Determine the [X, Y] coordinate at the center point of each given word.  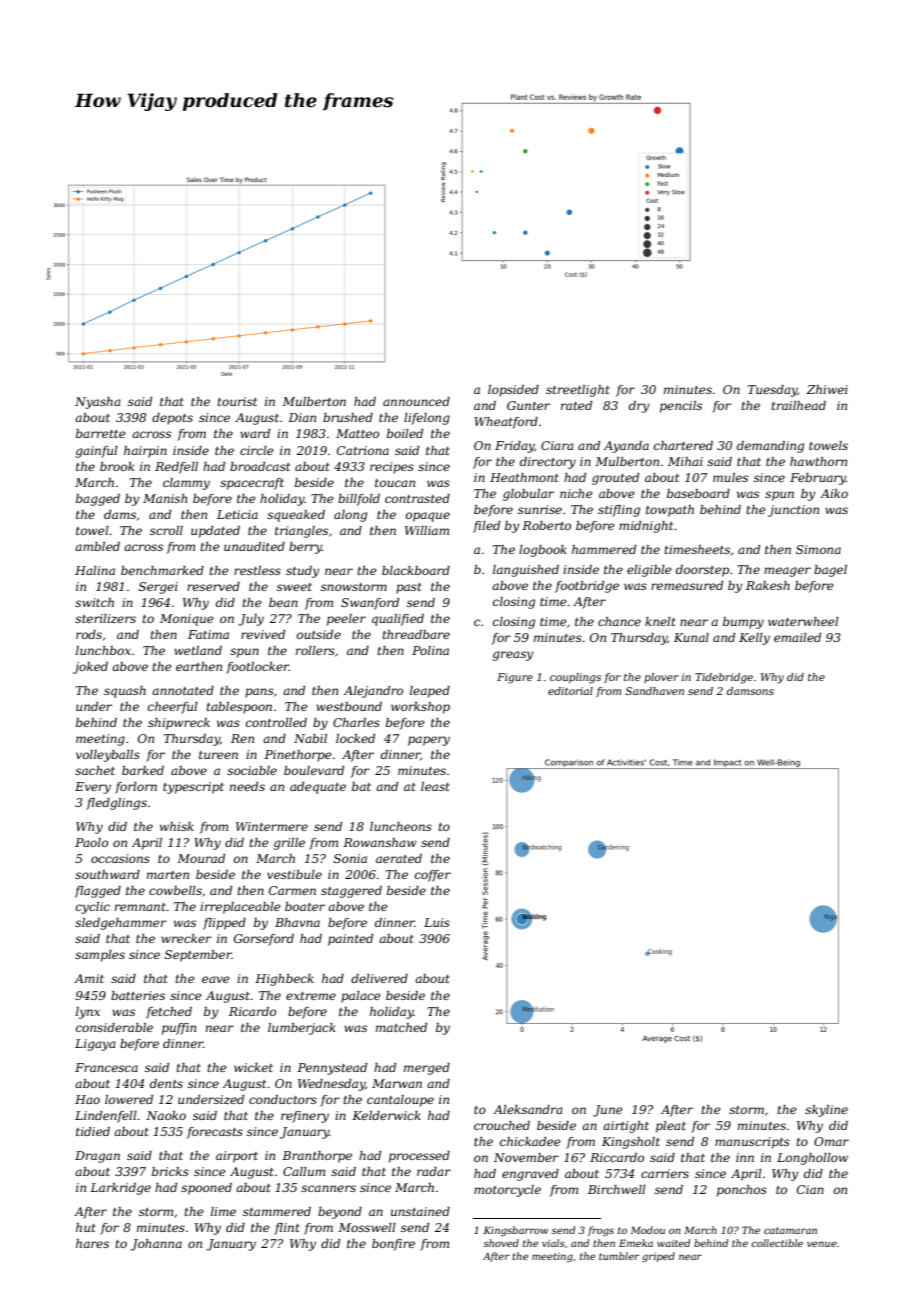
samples [100, 956]
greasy [513, 656]
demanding [770, 447]
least [435, 786]
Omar [831, 1141]
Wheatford [506, 423]
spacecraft [252, 484]
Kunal [691, 637]
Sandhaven [654, 691]
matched [401, 1027]
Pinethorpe [298, 756]
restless [257, 570]
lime [223, 1211]
